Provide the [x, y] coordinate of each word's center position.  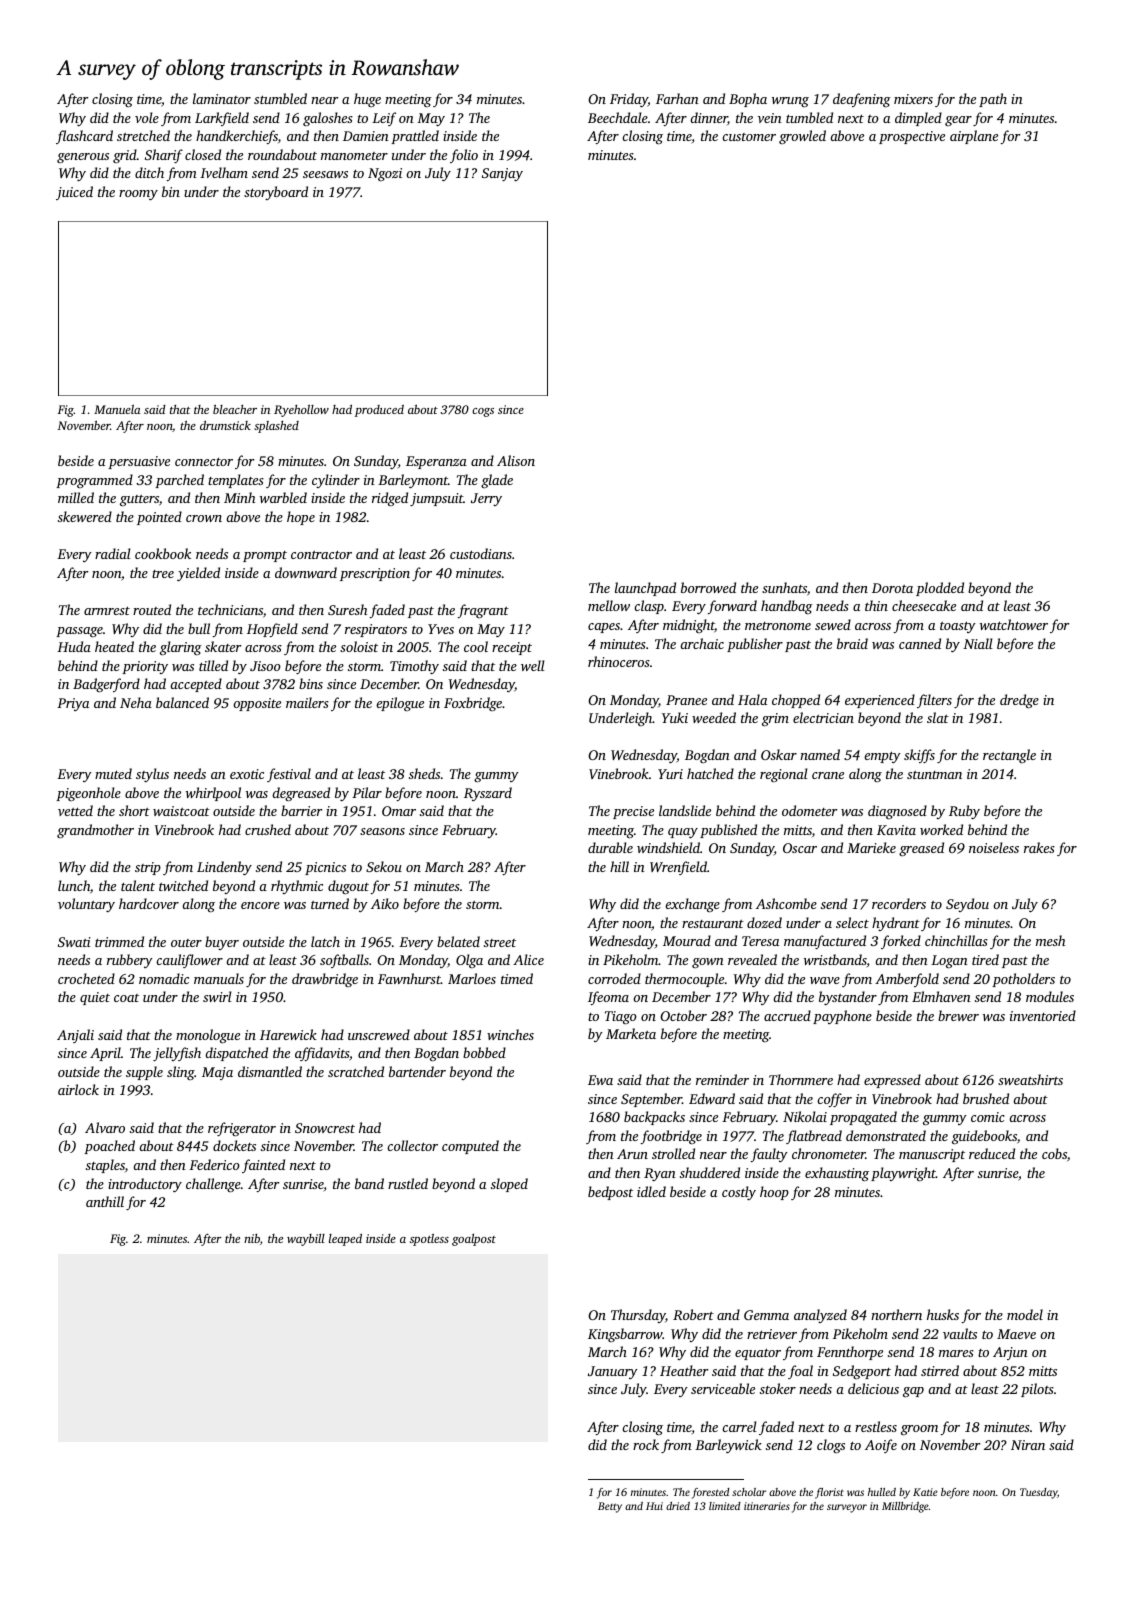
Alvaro [105, 1127]
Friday [629, 100]
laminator [222, 98]
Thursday [638, 1316]
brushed [986, 1098]
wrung [790, 102]
